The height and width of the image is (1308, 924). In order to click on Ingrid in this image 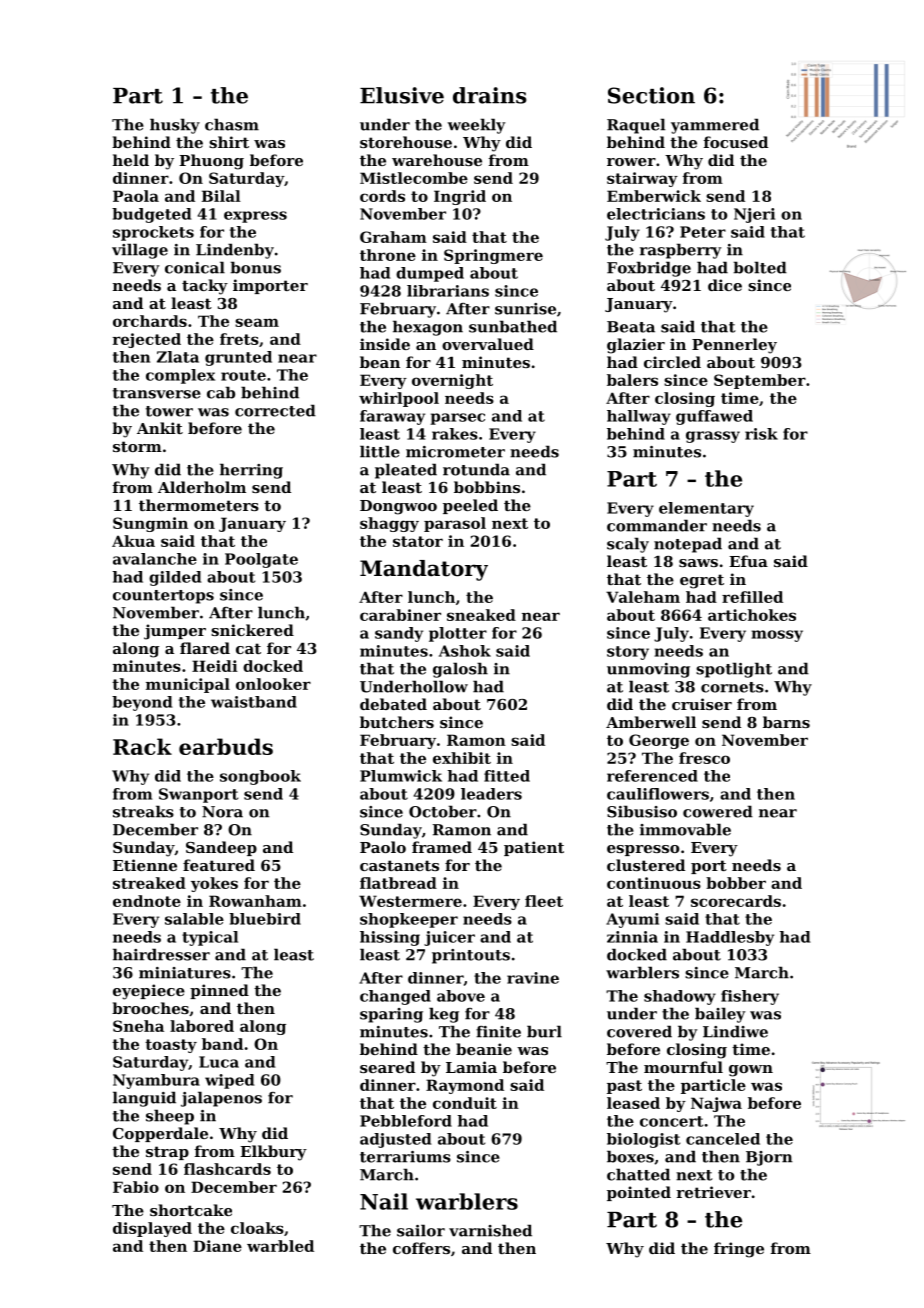, I will do `click(460, 197)`.
